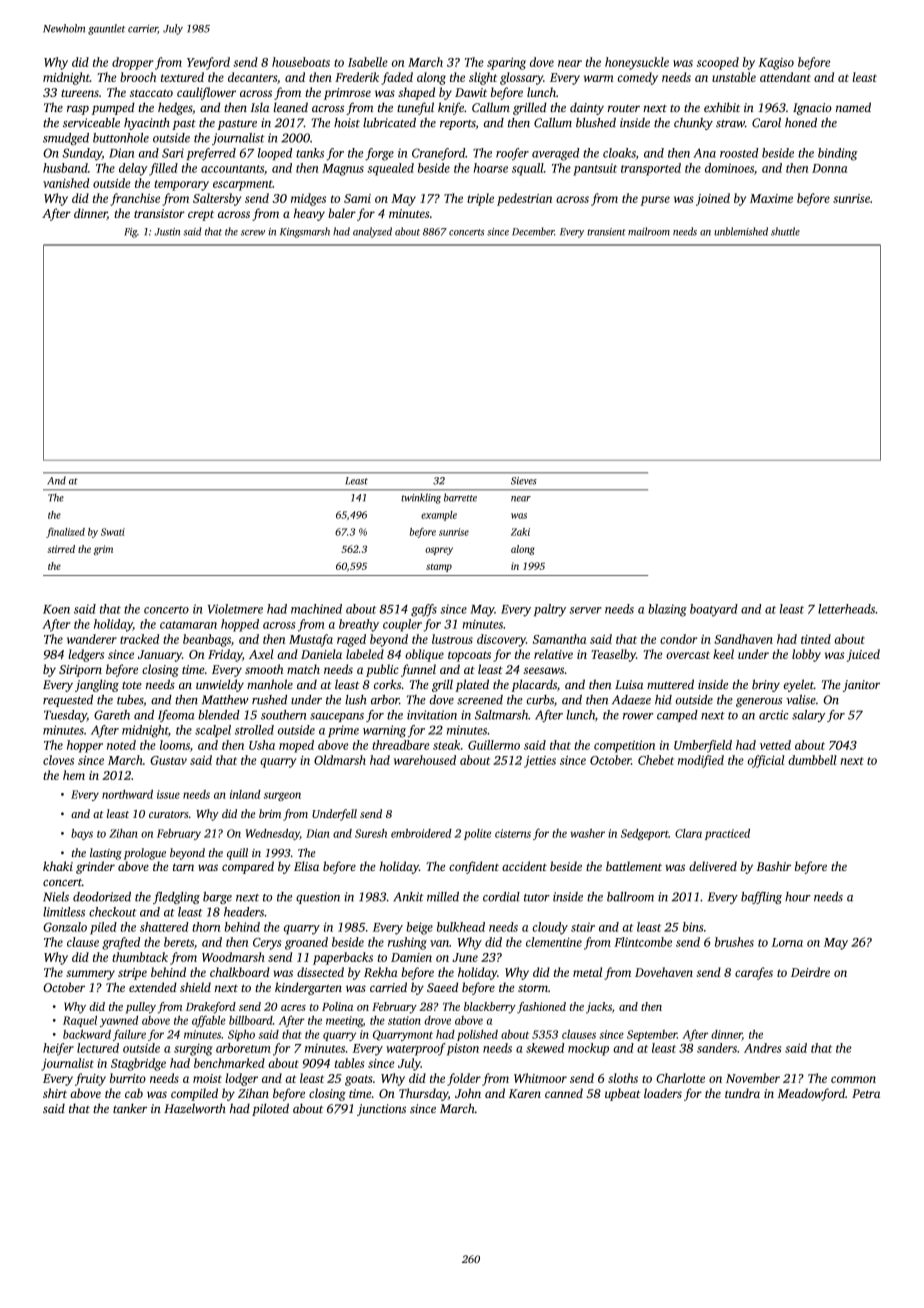  What do you see at coordinates (113, 532) in the screenshot?
I see `Swati` at bounding box center [113, 532].
